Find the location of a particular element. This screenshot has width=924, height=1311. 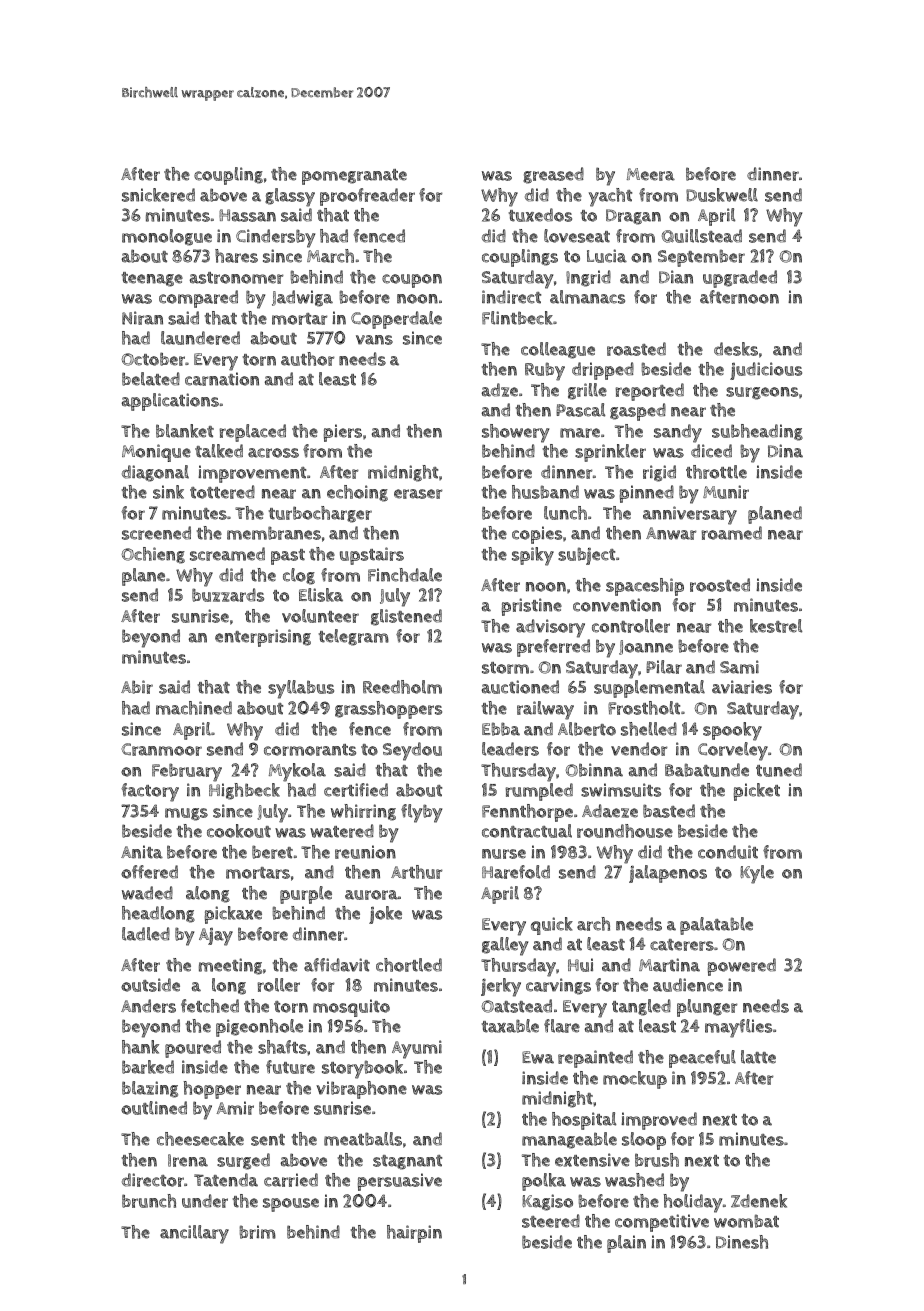

greased is located at coordinates (553, 175).
